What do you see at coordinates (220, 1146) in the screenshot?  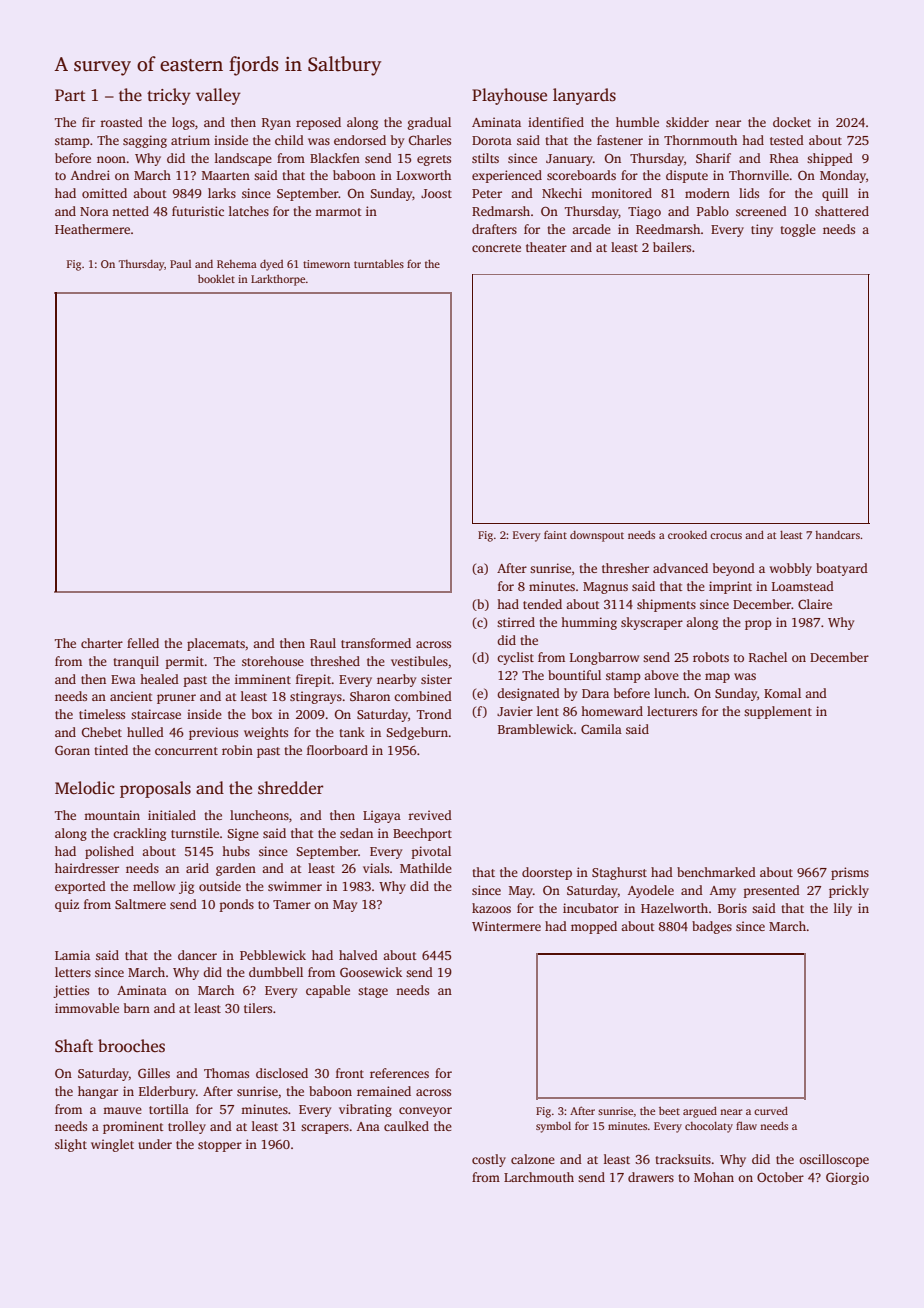 I see `stopper` at bounding box center [220, 1146].
